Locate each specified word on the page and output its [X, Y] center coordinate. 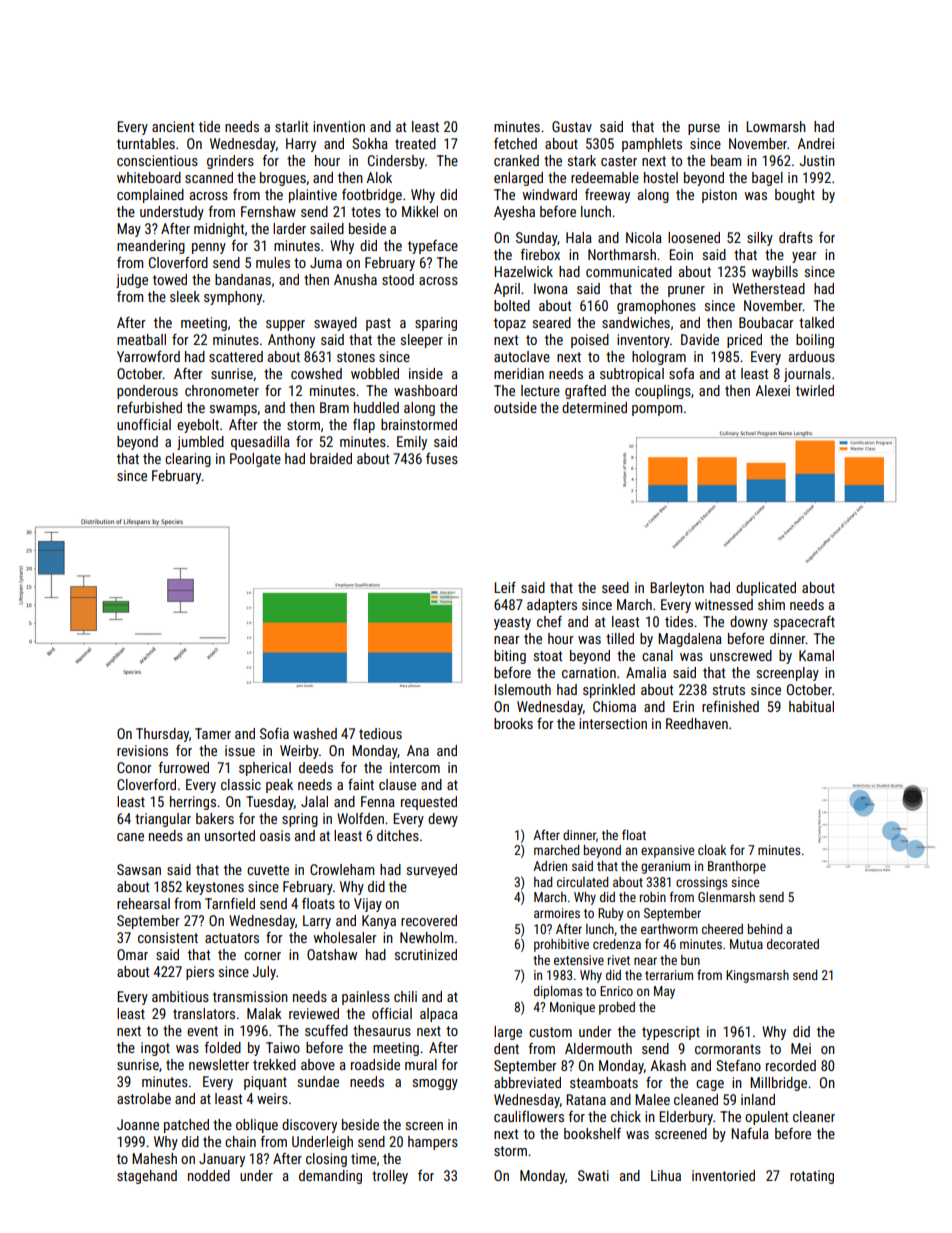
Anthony [291, 341]
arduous [812, 356]
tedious [380, 733]
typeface [433, 247]
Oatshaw [332, 954]
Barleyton [677, 589]
